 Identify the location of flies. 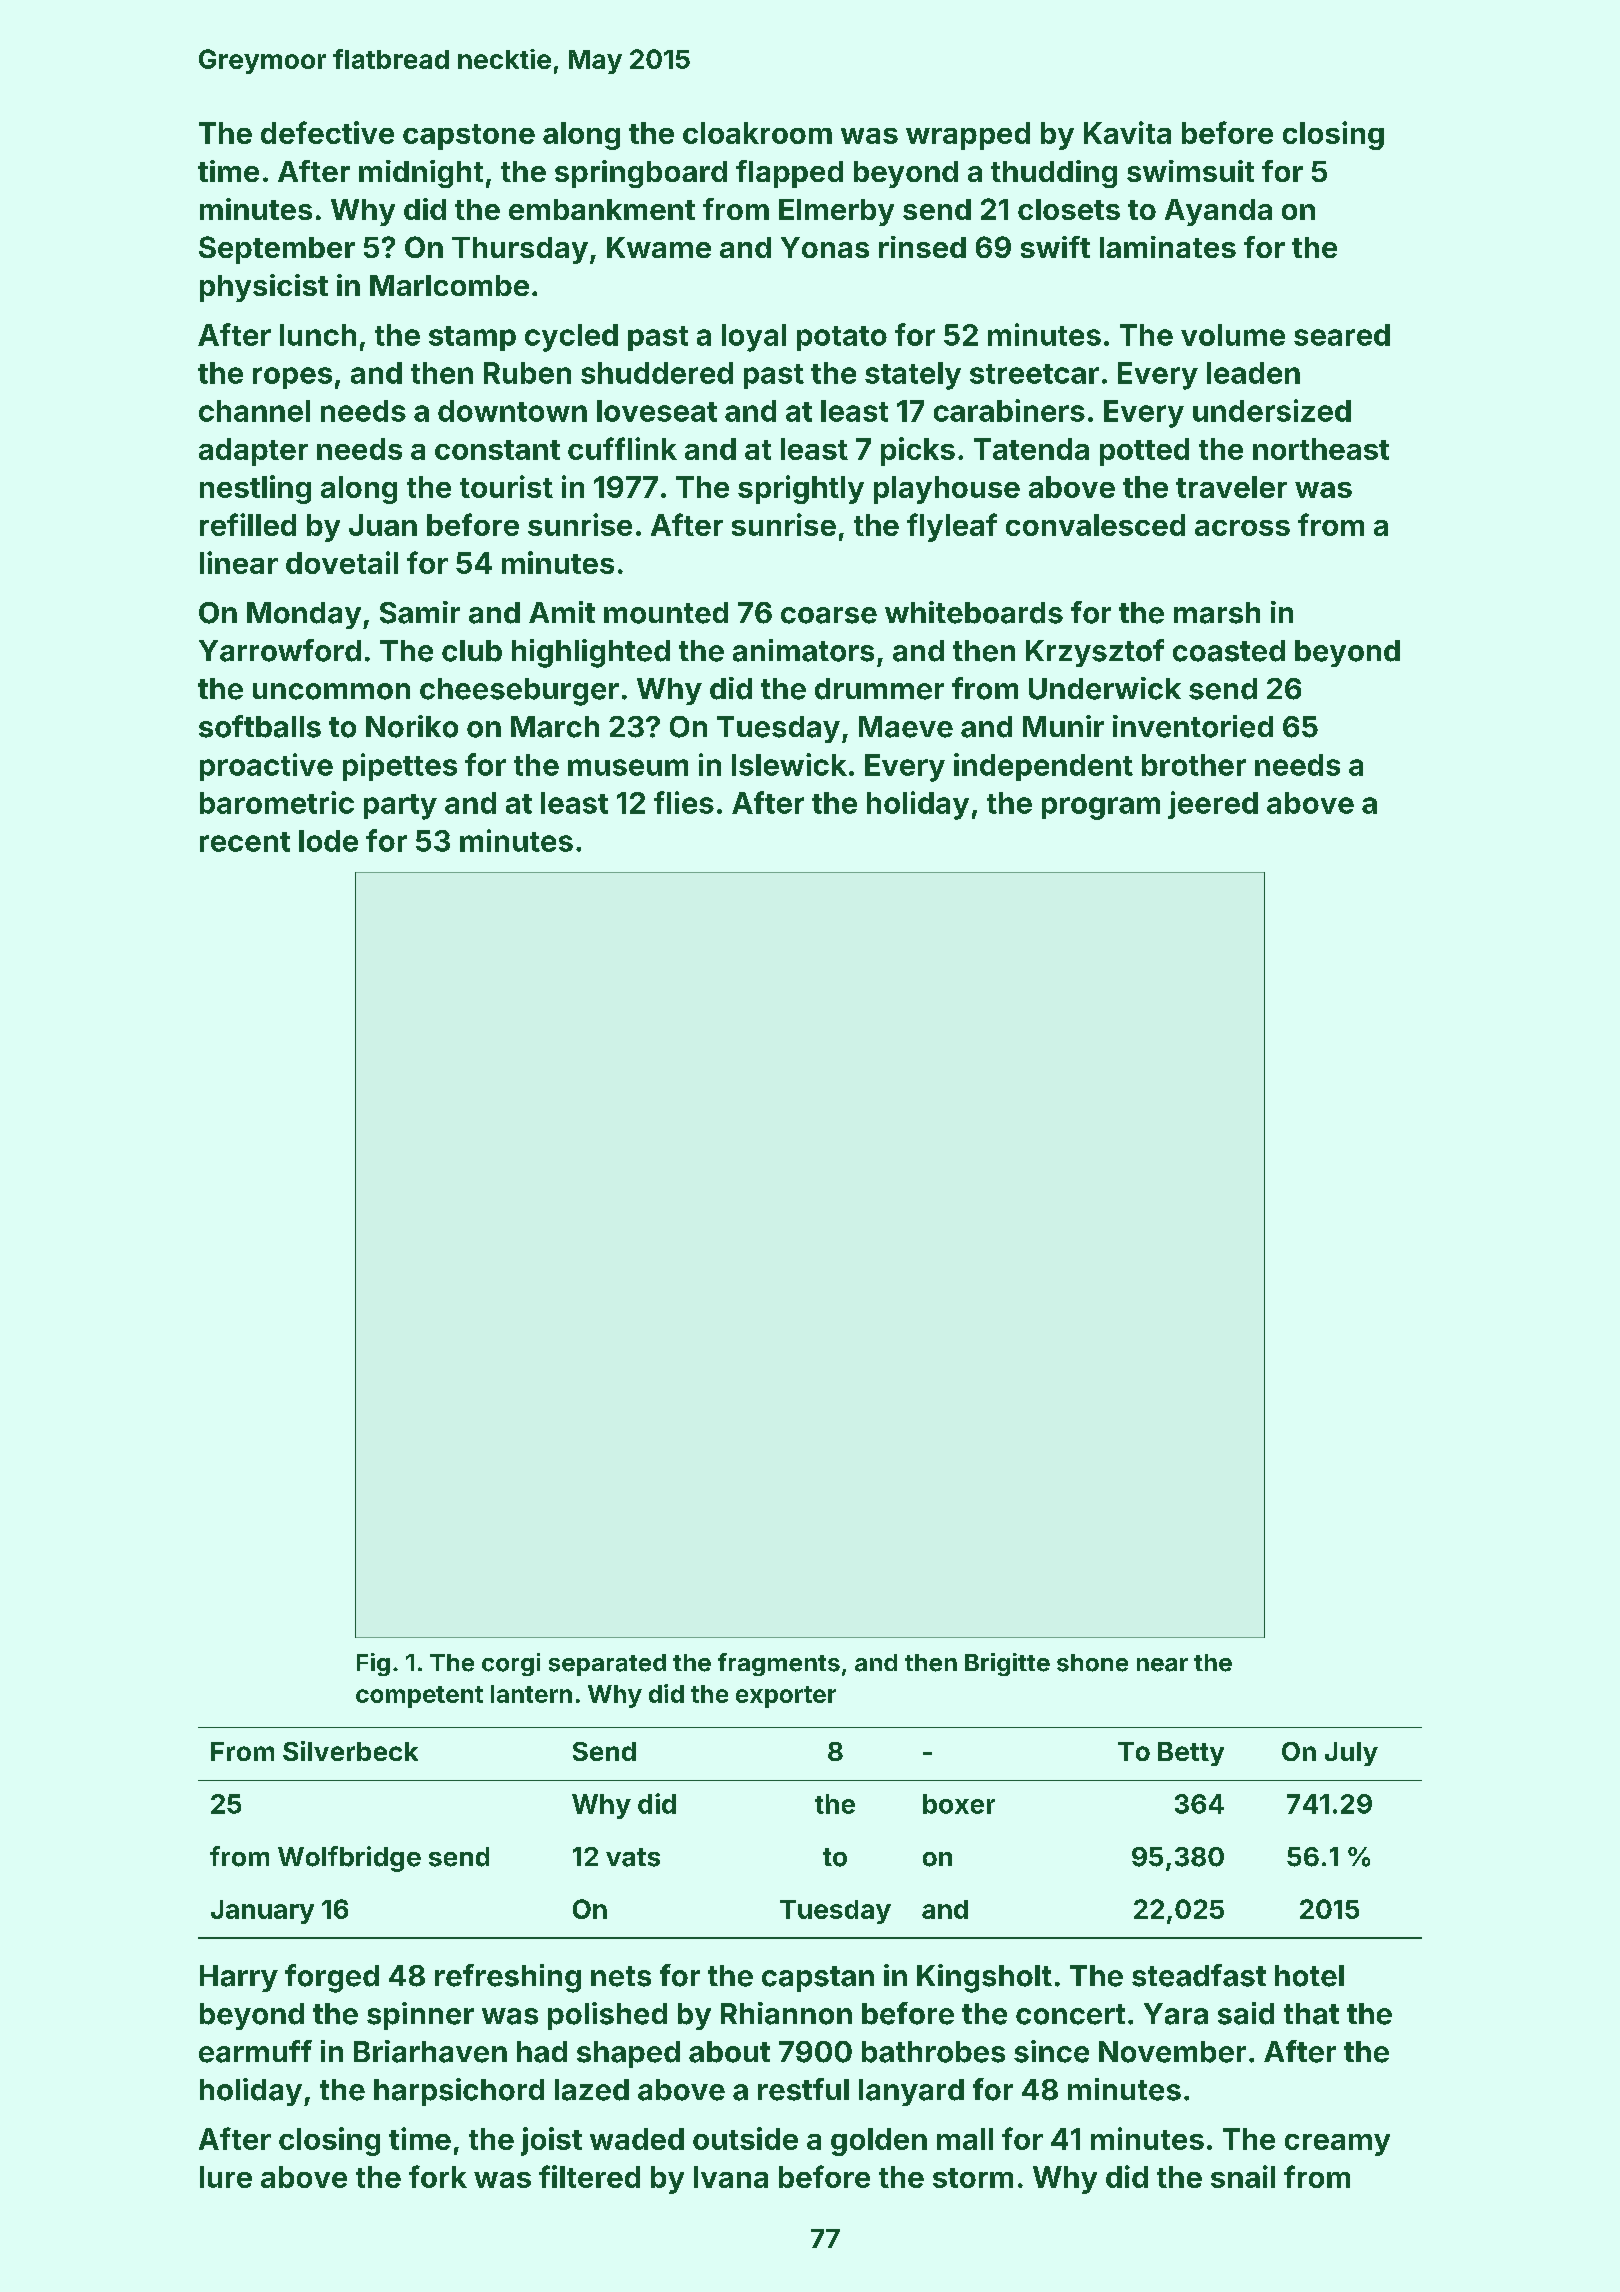
(684, 802).
